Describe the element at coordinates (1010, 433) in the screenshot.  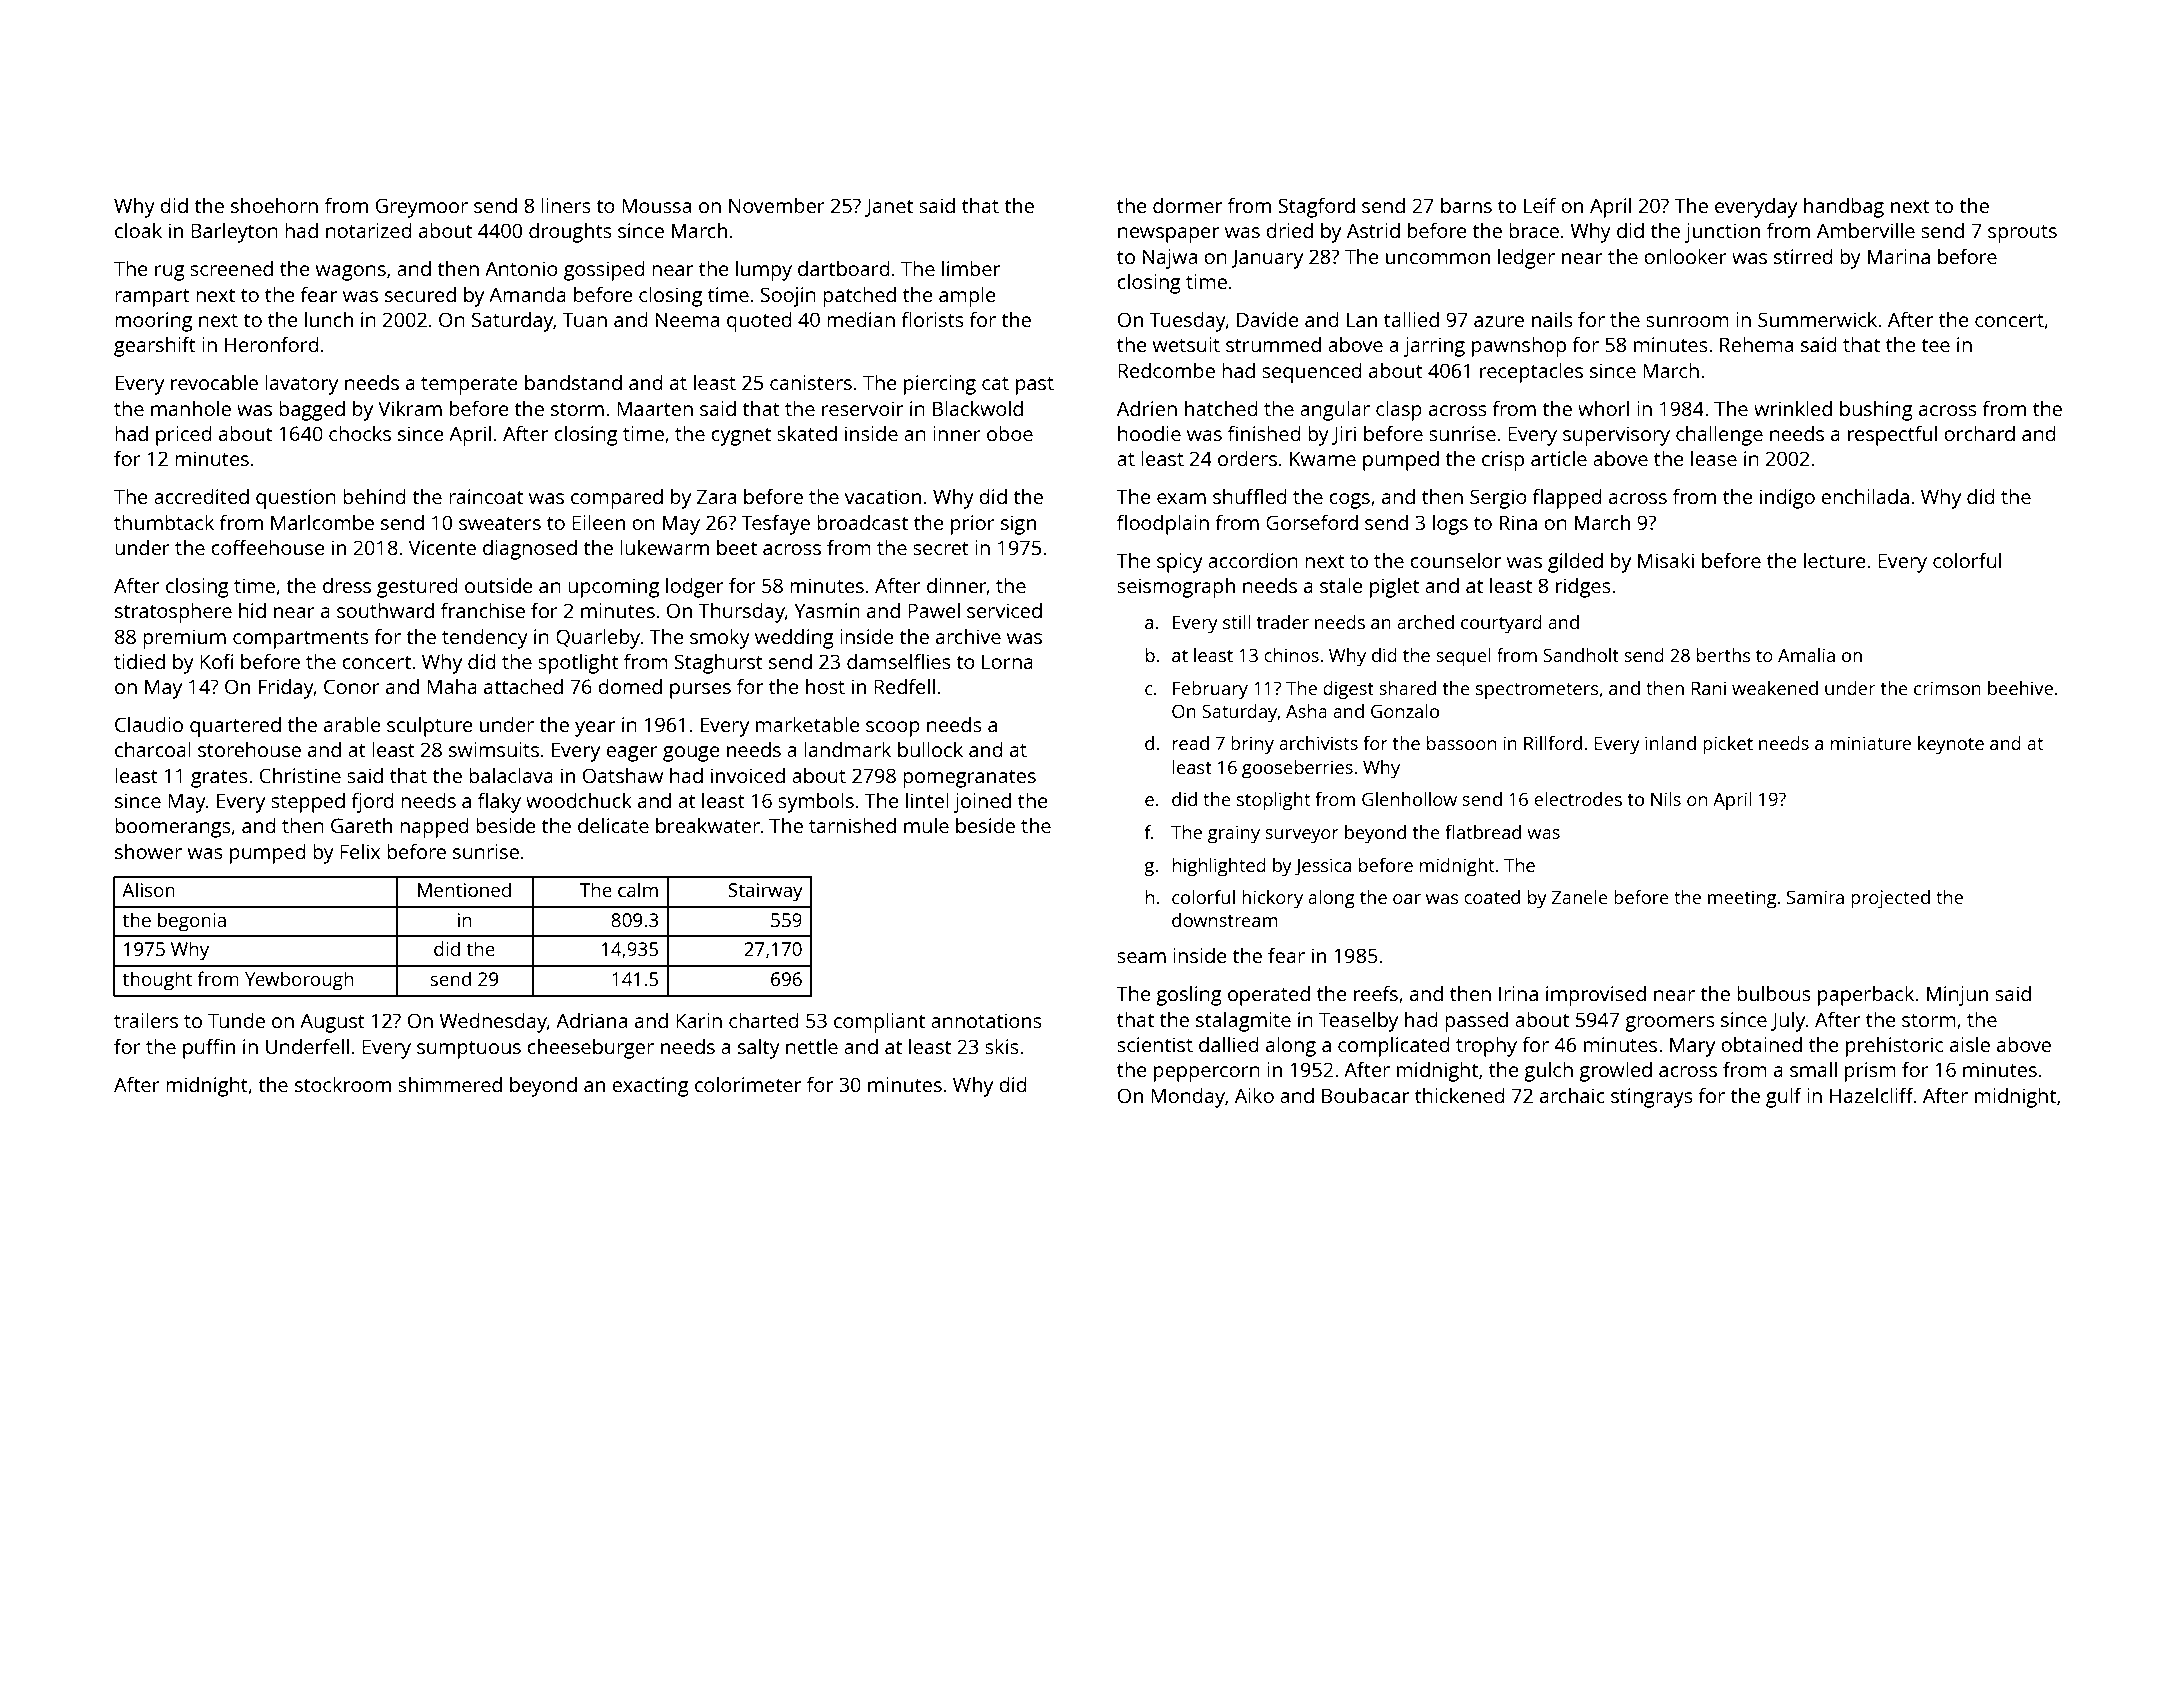
I see `oboe` at that location.
